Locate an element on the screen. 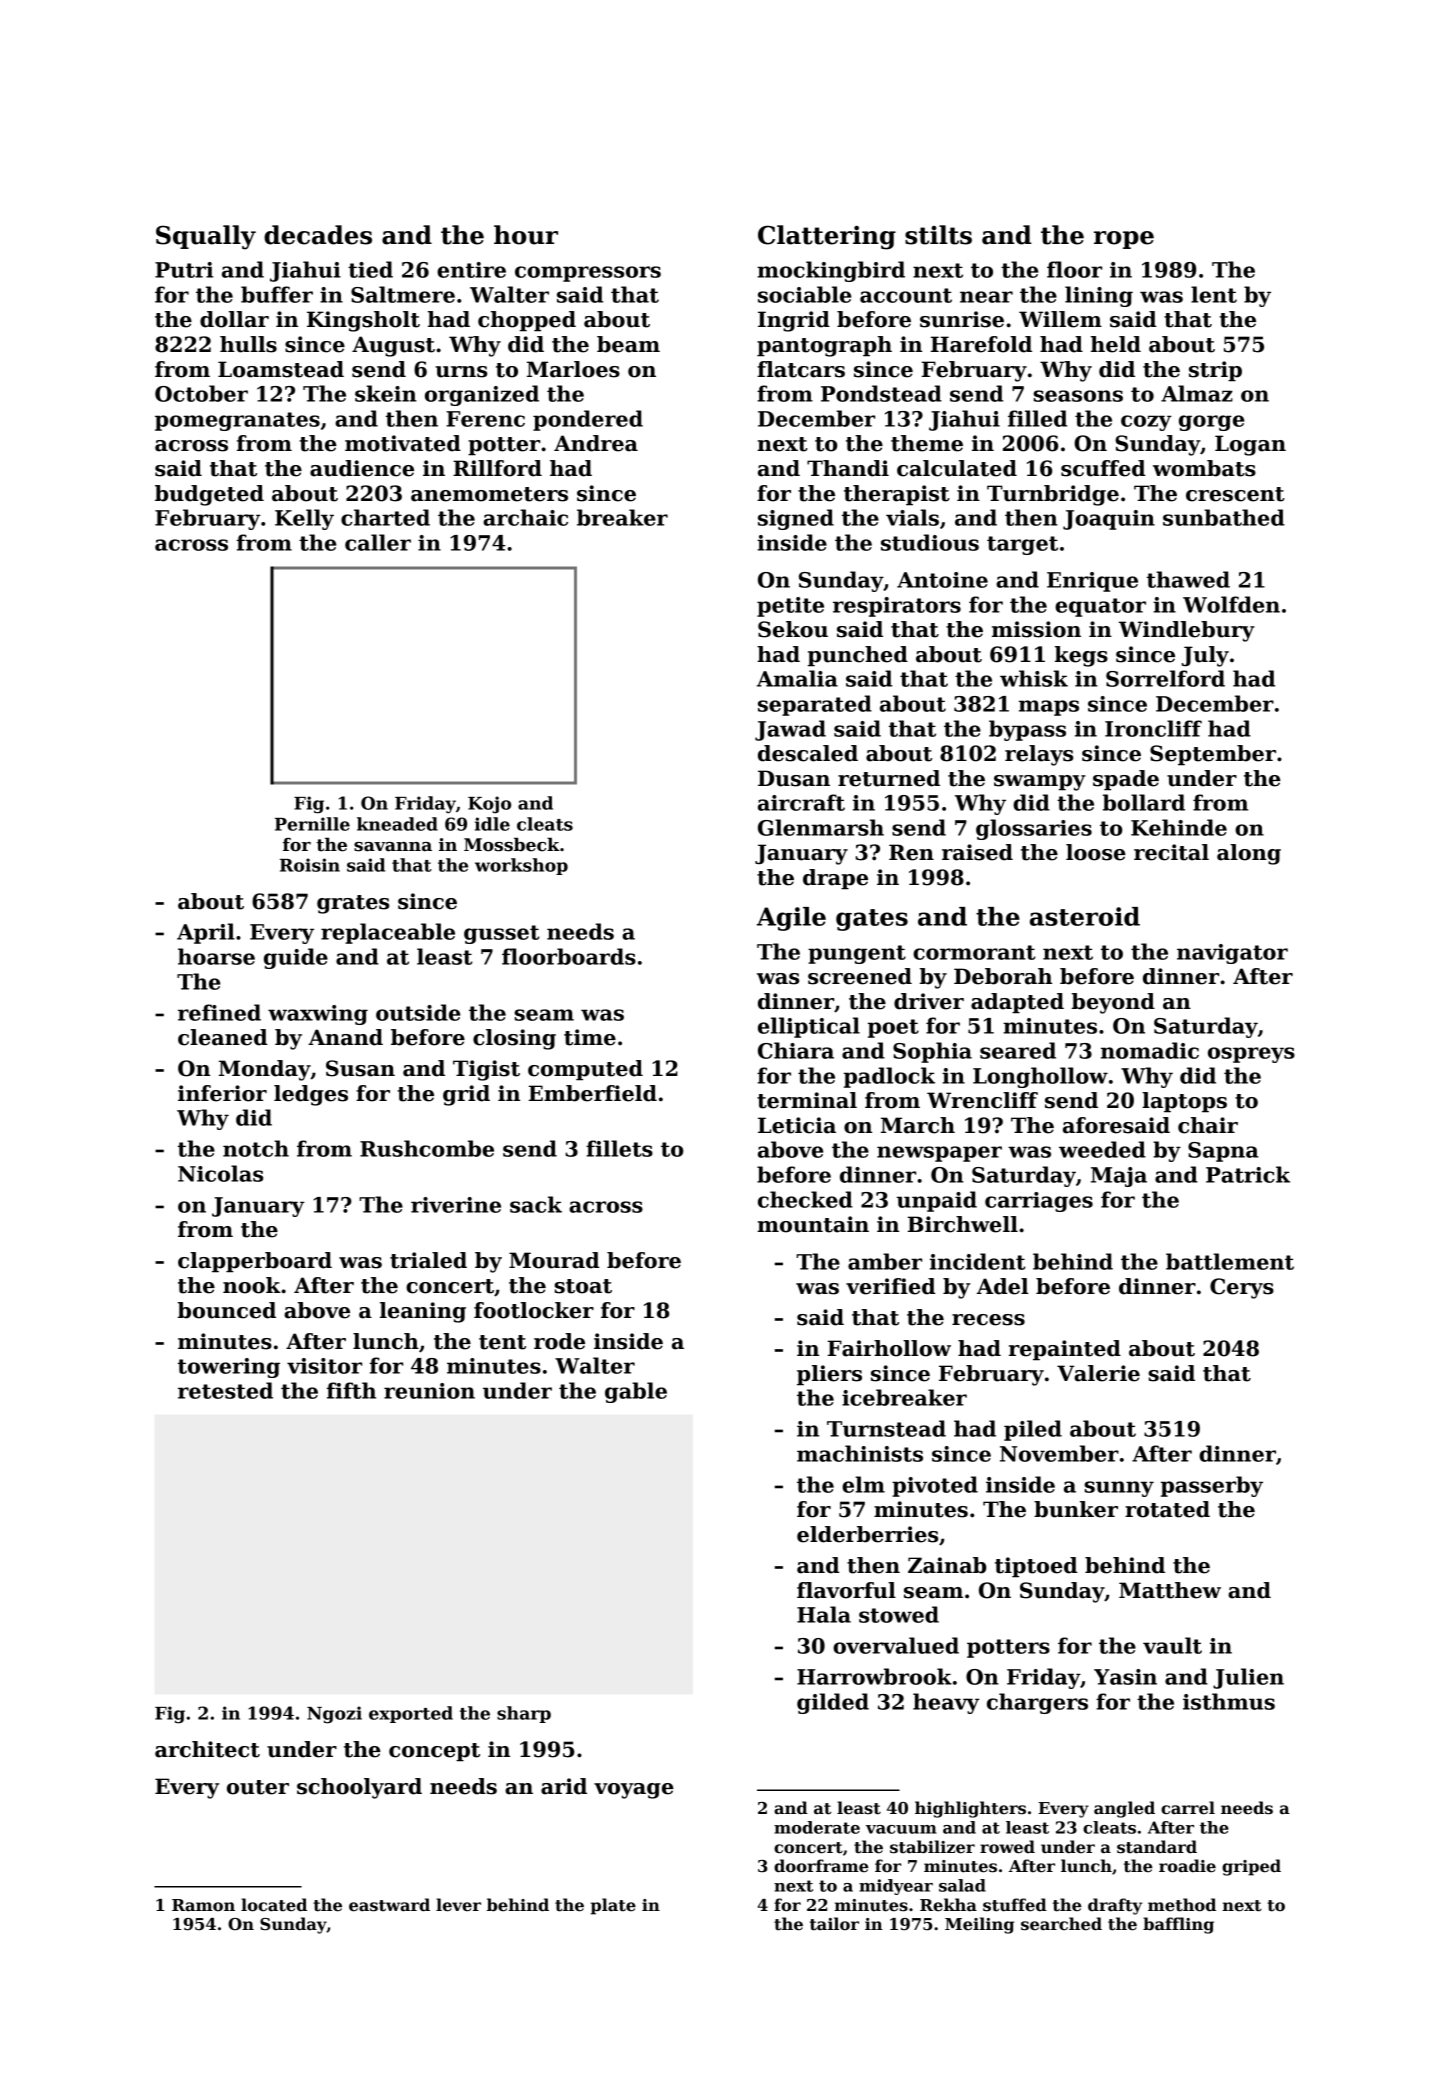 The image size is (1450, 2100). Pernille is located at coordinates (312, 824).
